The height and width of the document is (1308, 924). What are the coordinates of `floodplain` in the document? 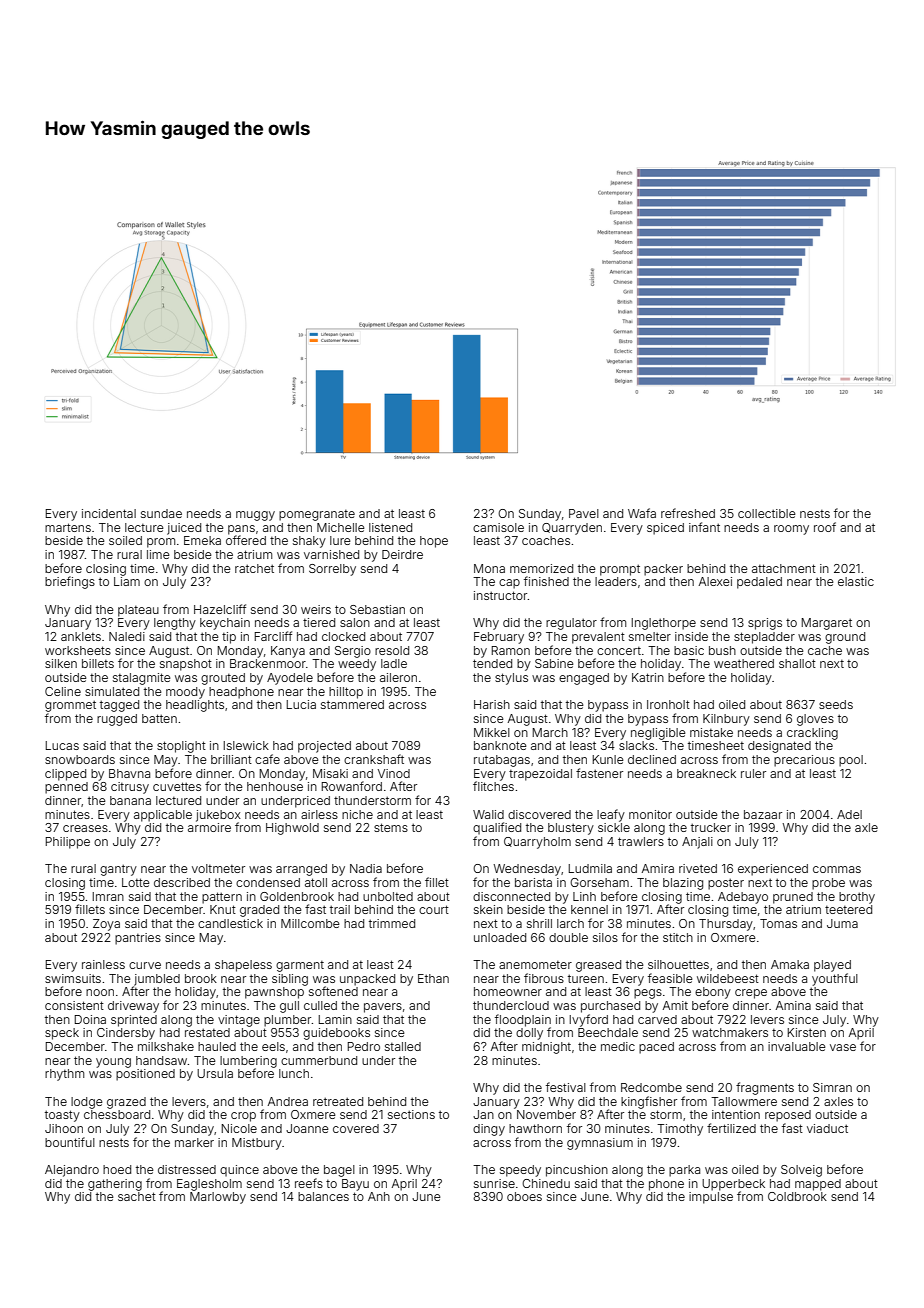 It's located at (523, 1020).
